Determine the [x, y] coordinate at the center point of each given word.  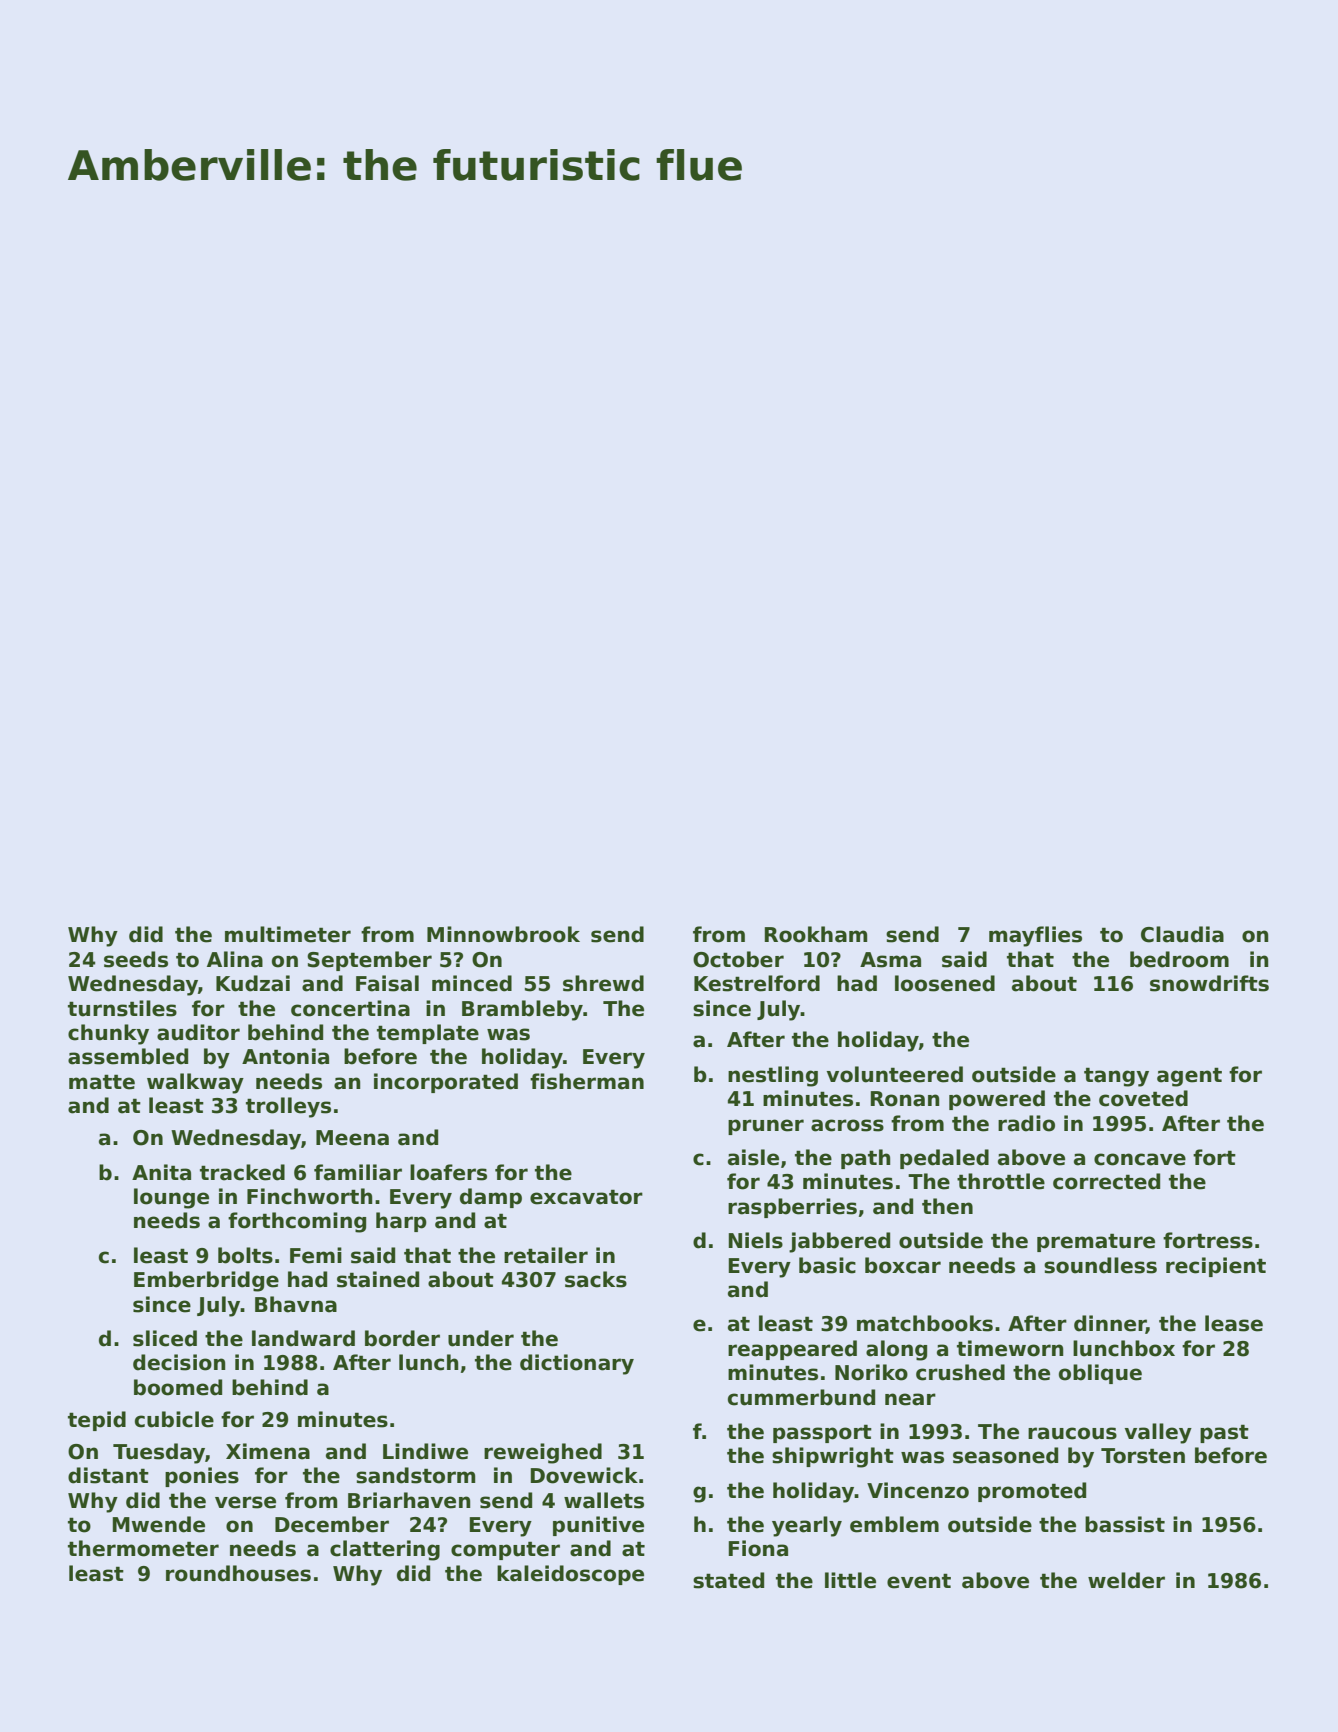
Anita [161, 1172]
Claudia [1182, 934]
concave [1140, 1159]
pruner [766, 1127]
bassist [1125, 1524]
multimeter [288, 934]
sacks [596, 1279]
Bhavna [296, 1304]
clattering [385, 1550]
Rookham [816, 934]
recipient [1216, 1267]
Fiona [758, 1548]
